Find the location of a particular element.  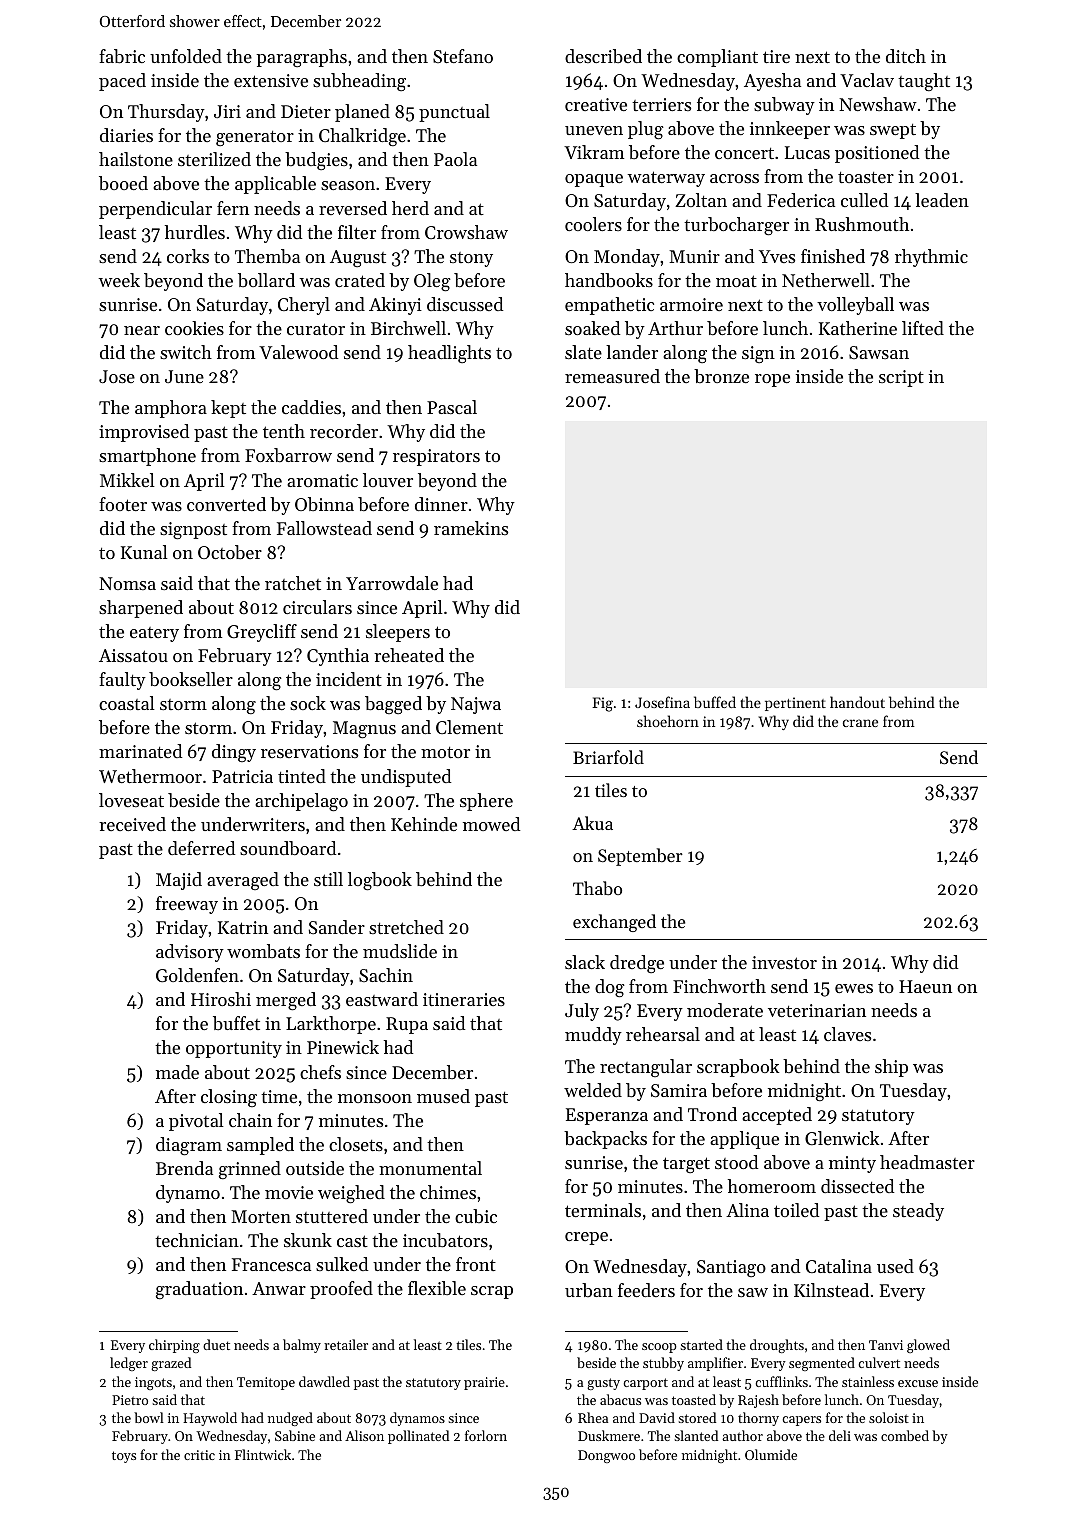

Patricia is located at coordinates (242, 776).
